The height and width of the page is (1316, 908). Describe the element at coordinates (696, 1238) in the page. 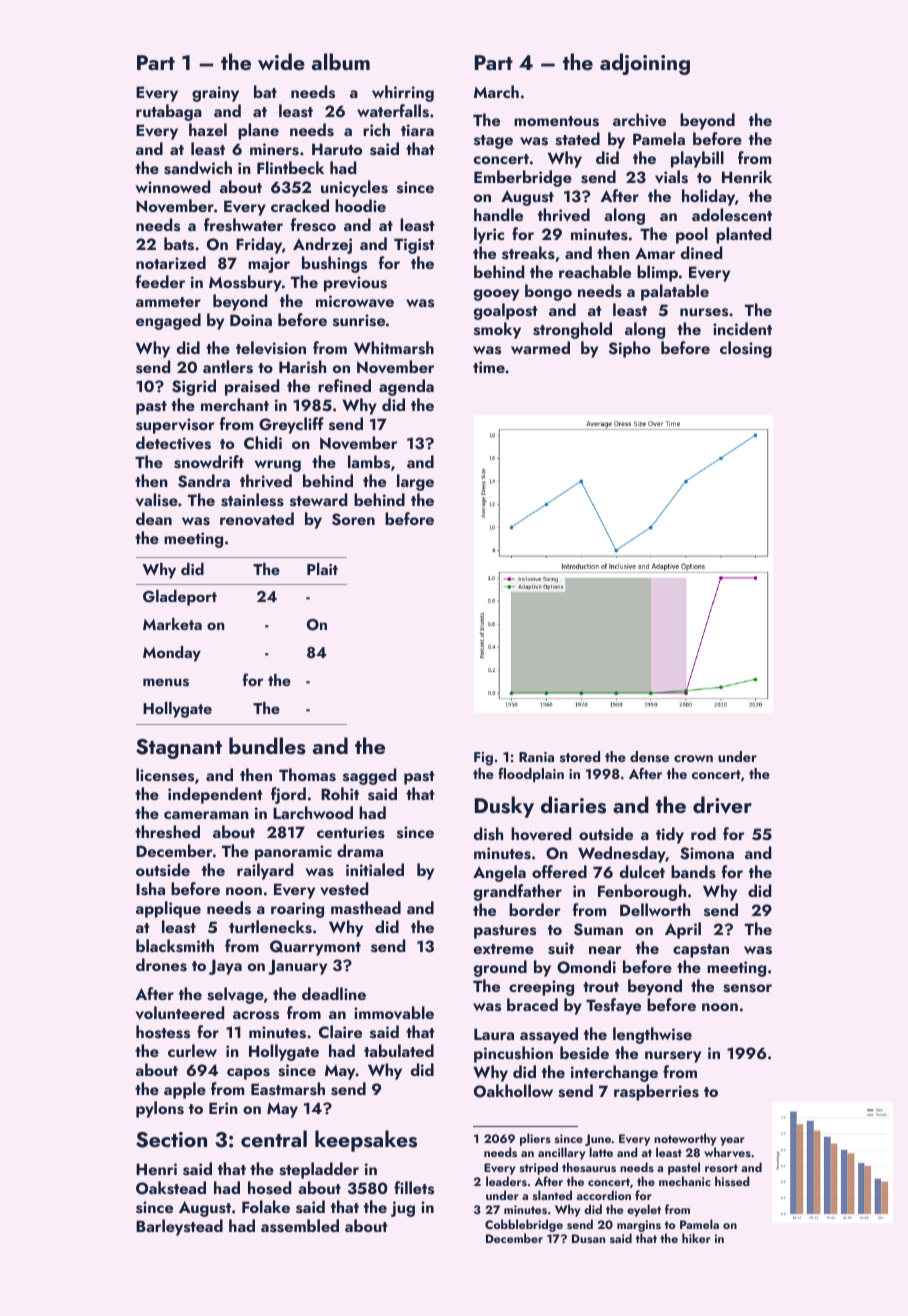

I see `hiker` at that location.
